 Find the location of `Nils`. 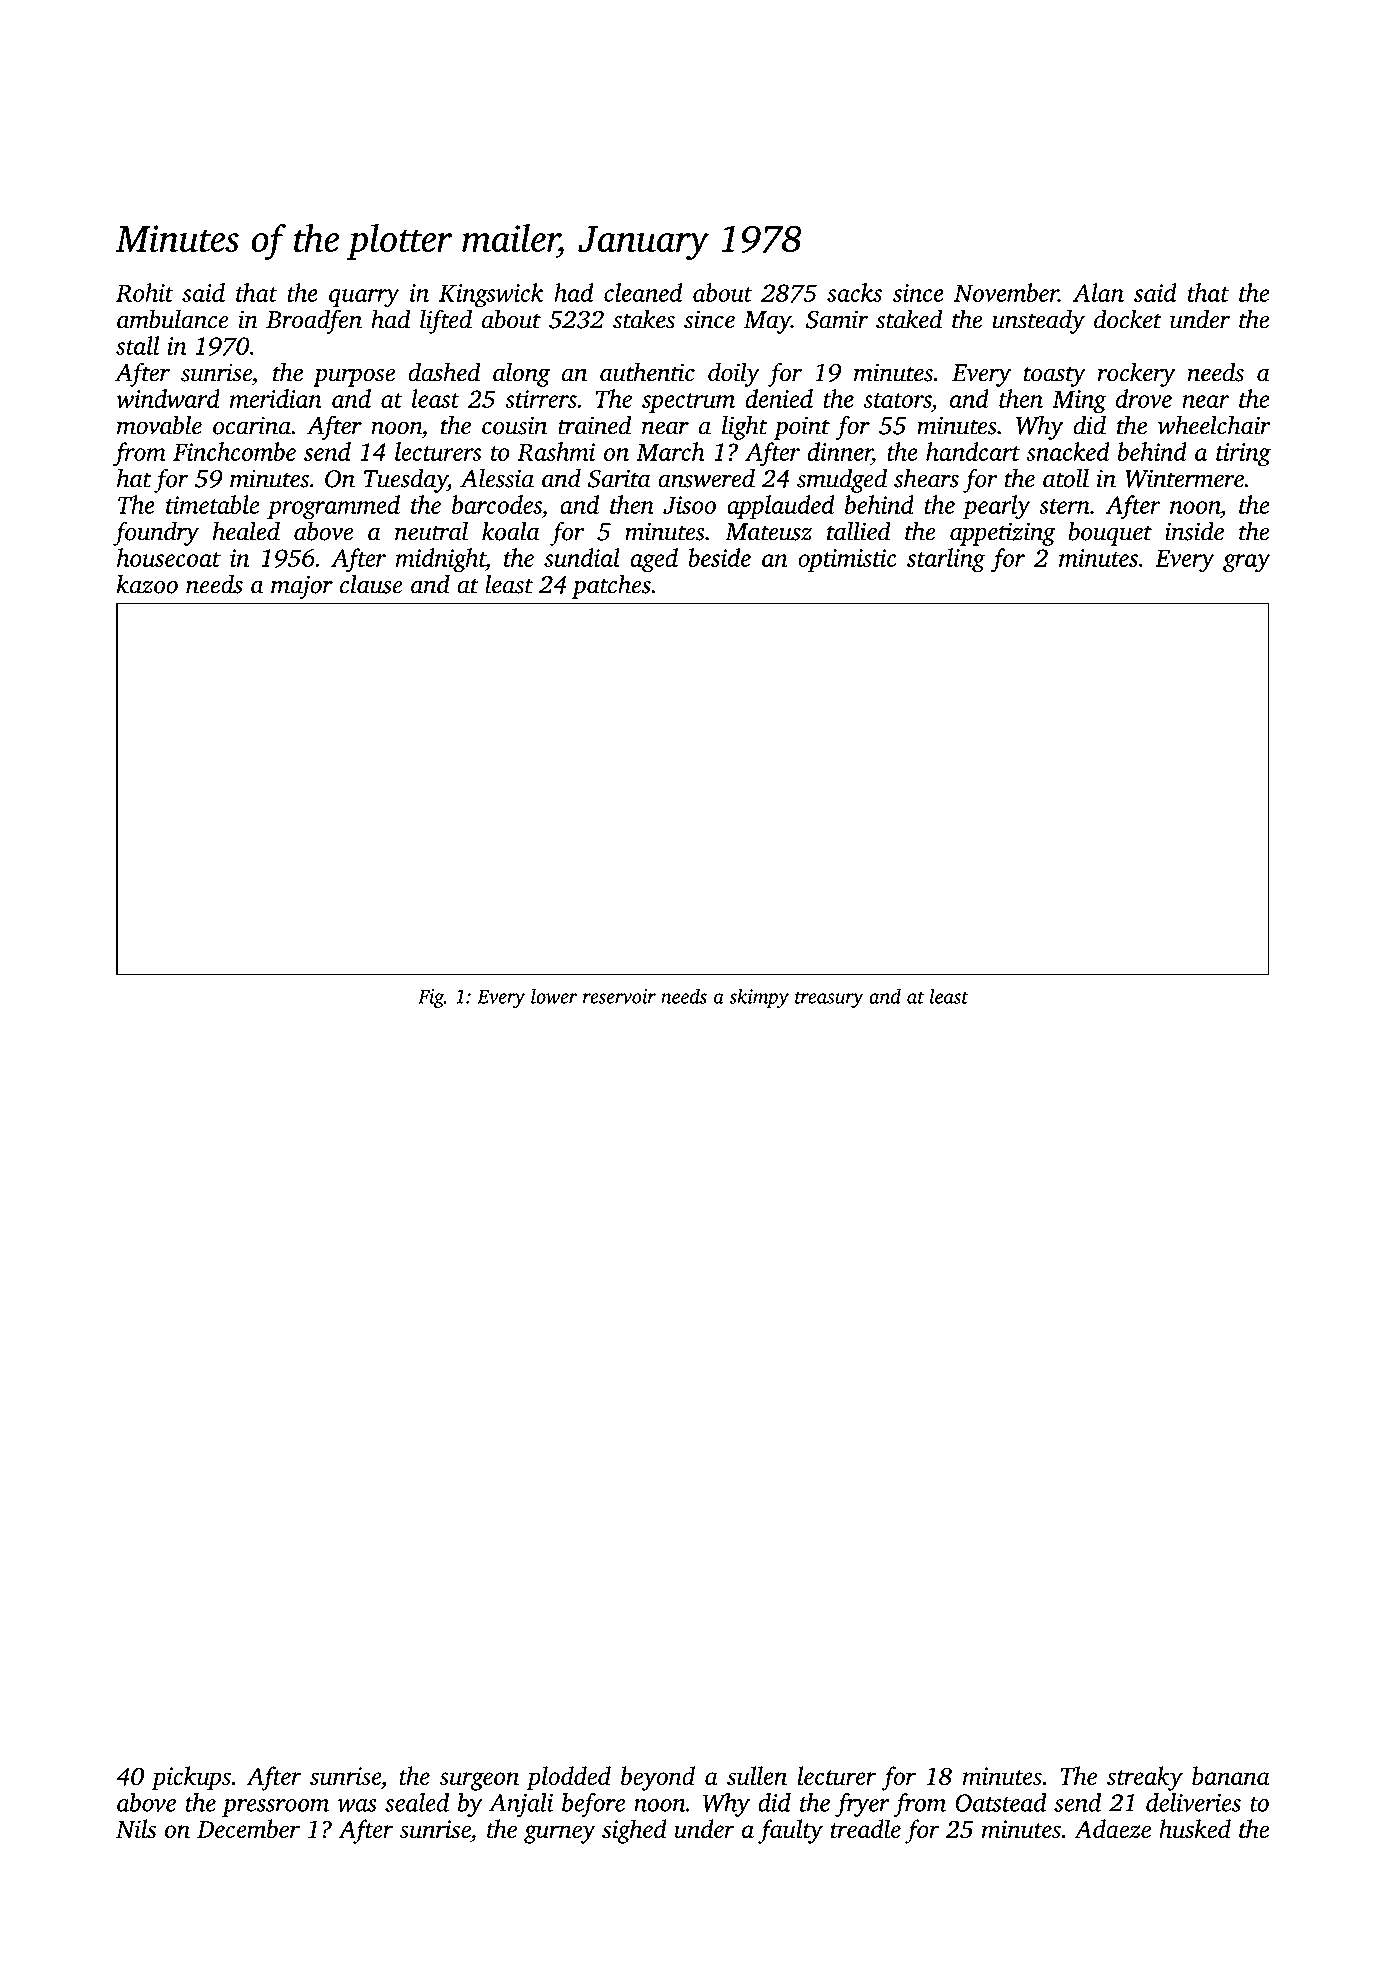

Nils is located at coordinates (136, 1828).
